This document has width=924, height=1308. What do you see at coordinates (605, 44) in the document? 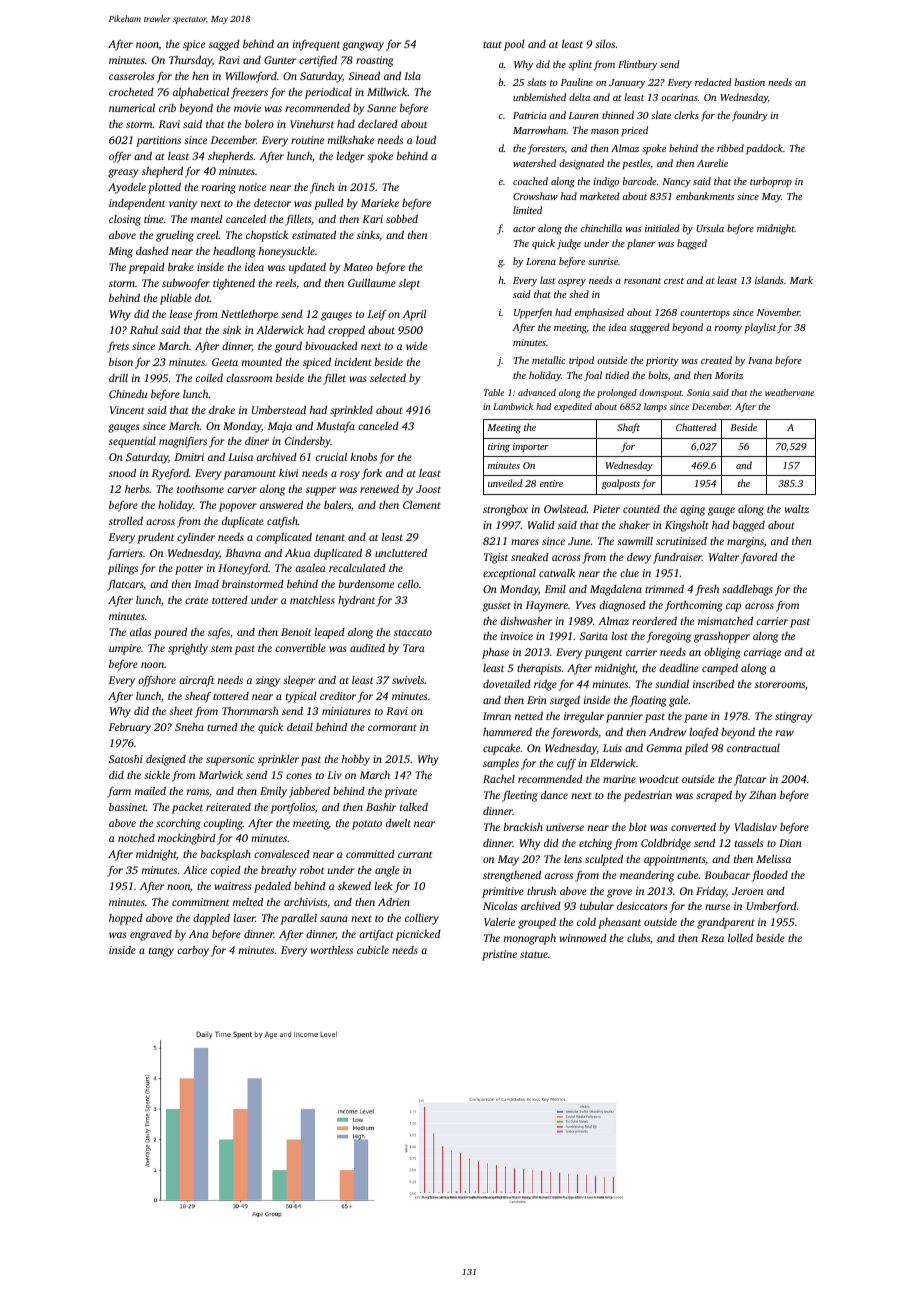
I see `silos` at bounding box center [605, 44].
